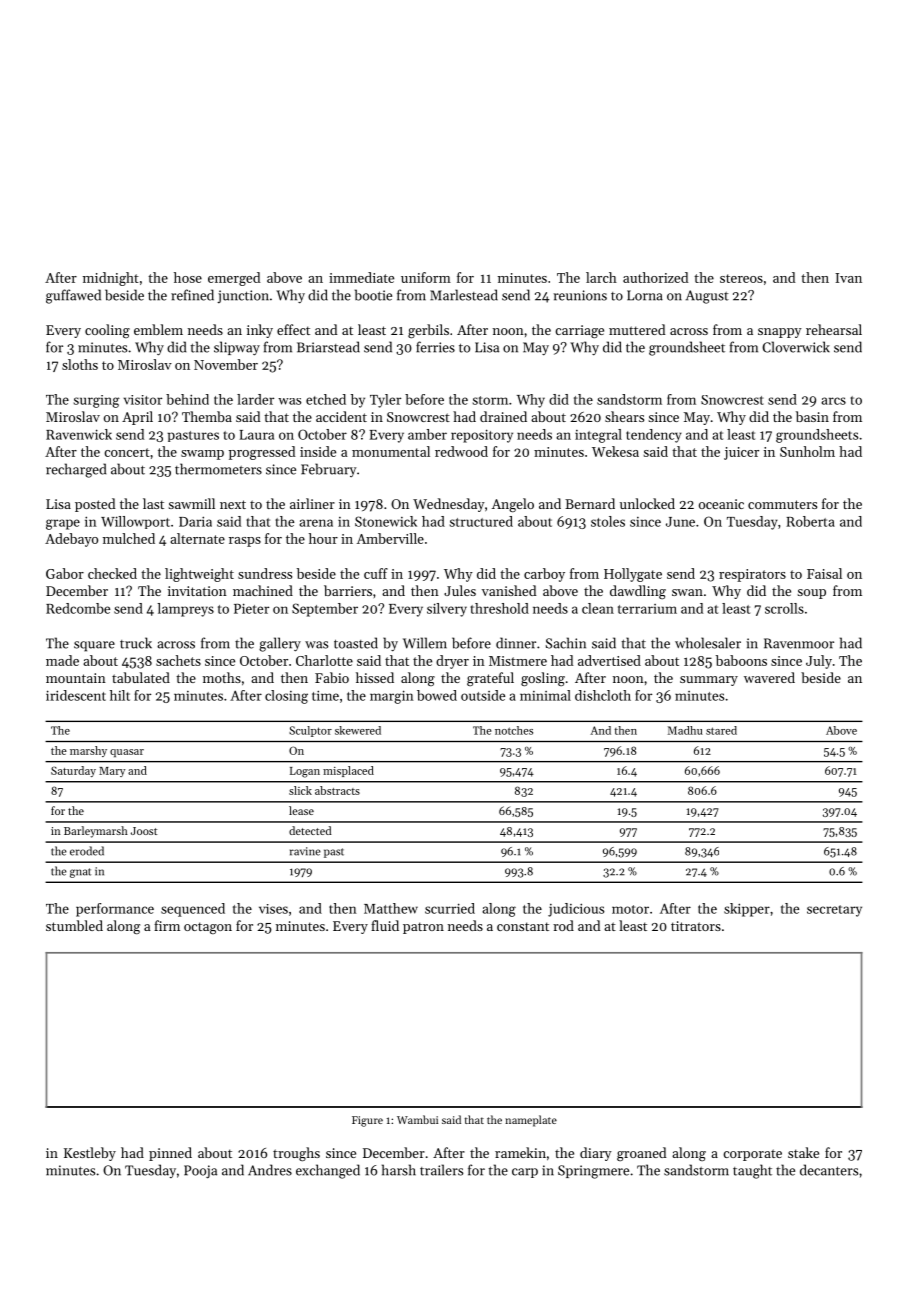  What do you see at coordinates (187, 399) in the screenshot?
I see `behind` at bounding box center [187, 399].
